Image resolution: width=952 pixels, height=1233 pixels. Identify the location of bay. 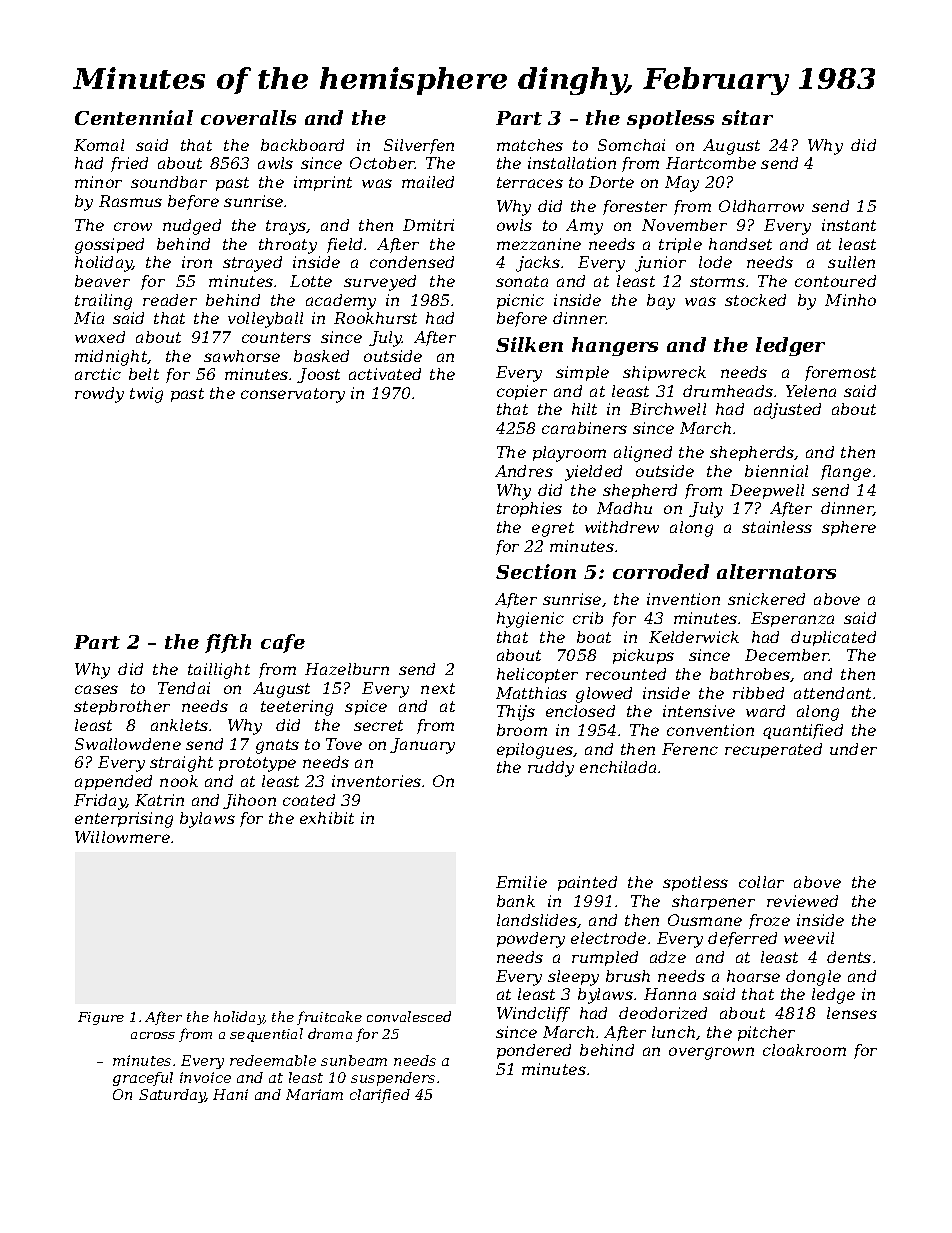
(661, 302).
